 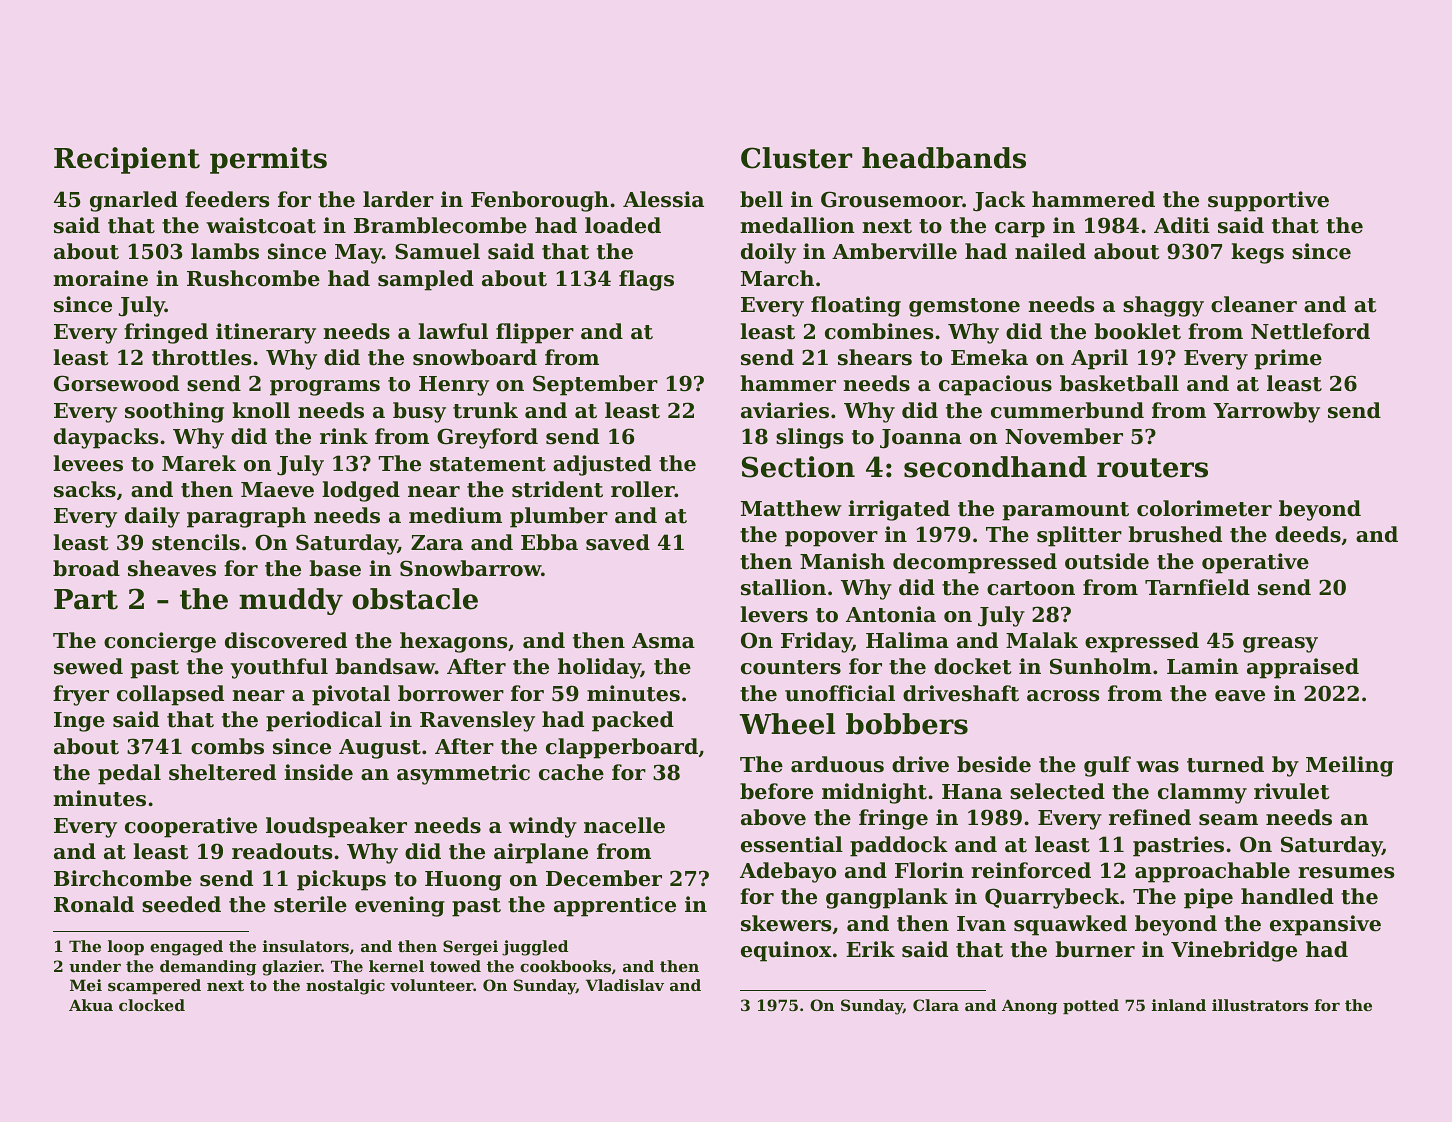 What do you see at coordinates (325, 388) in the image?
I see `programs` at bounding box center [325, 388].
